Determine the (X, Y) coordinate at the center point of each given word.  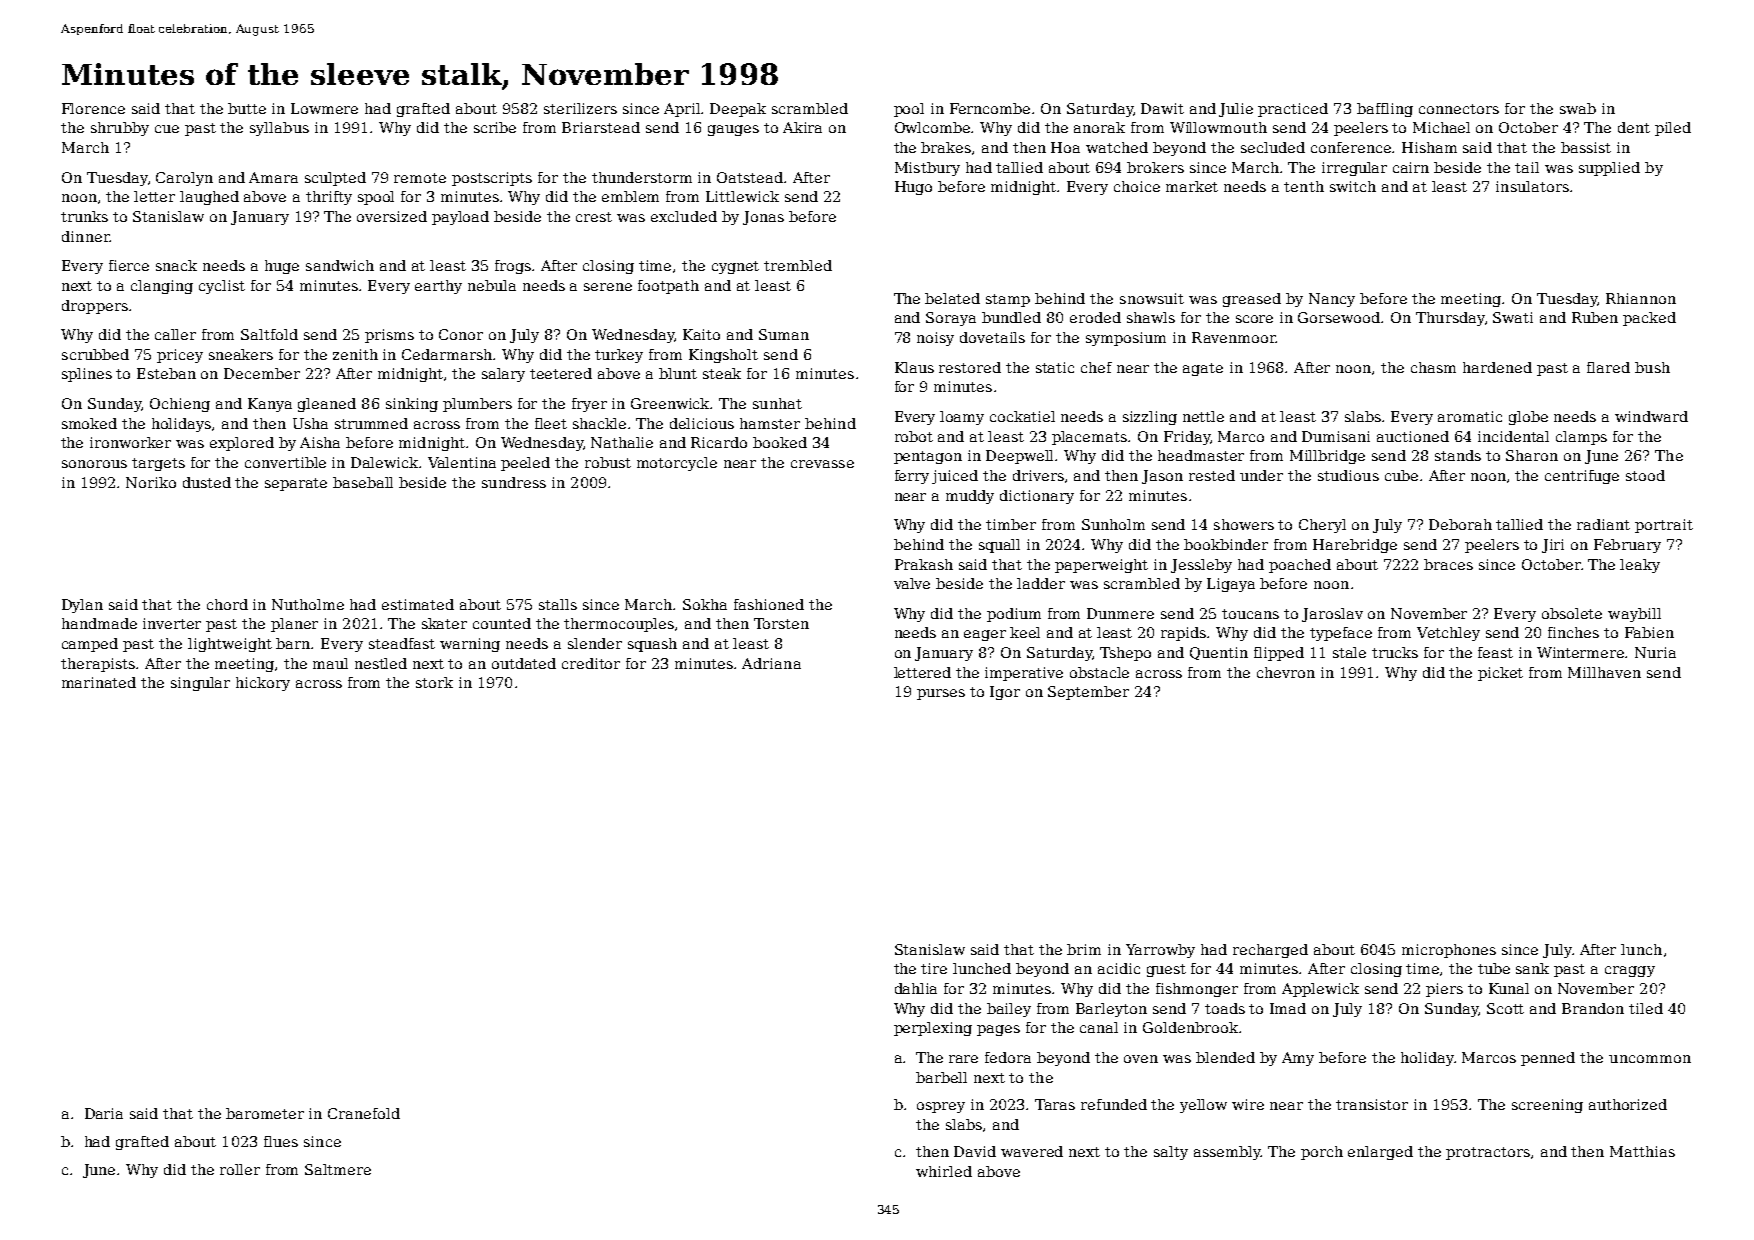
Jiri (1553, 546)
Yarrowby (1160, 951)
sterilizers (580, 108)
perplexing (933, 1029)
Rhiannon (1641, 298)
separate (296, 484)
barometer (265, 1113)
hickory (263, 684)
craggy (1630, 971)
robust (608, 462)
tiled (1646, 1008)
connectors (1459, 109)
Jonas (763, 218)
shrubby (120, 129)
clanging (162, 287)
